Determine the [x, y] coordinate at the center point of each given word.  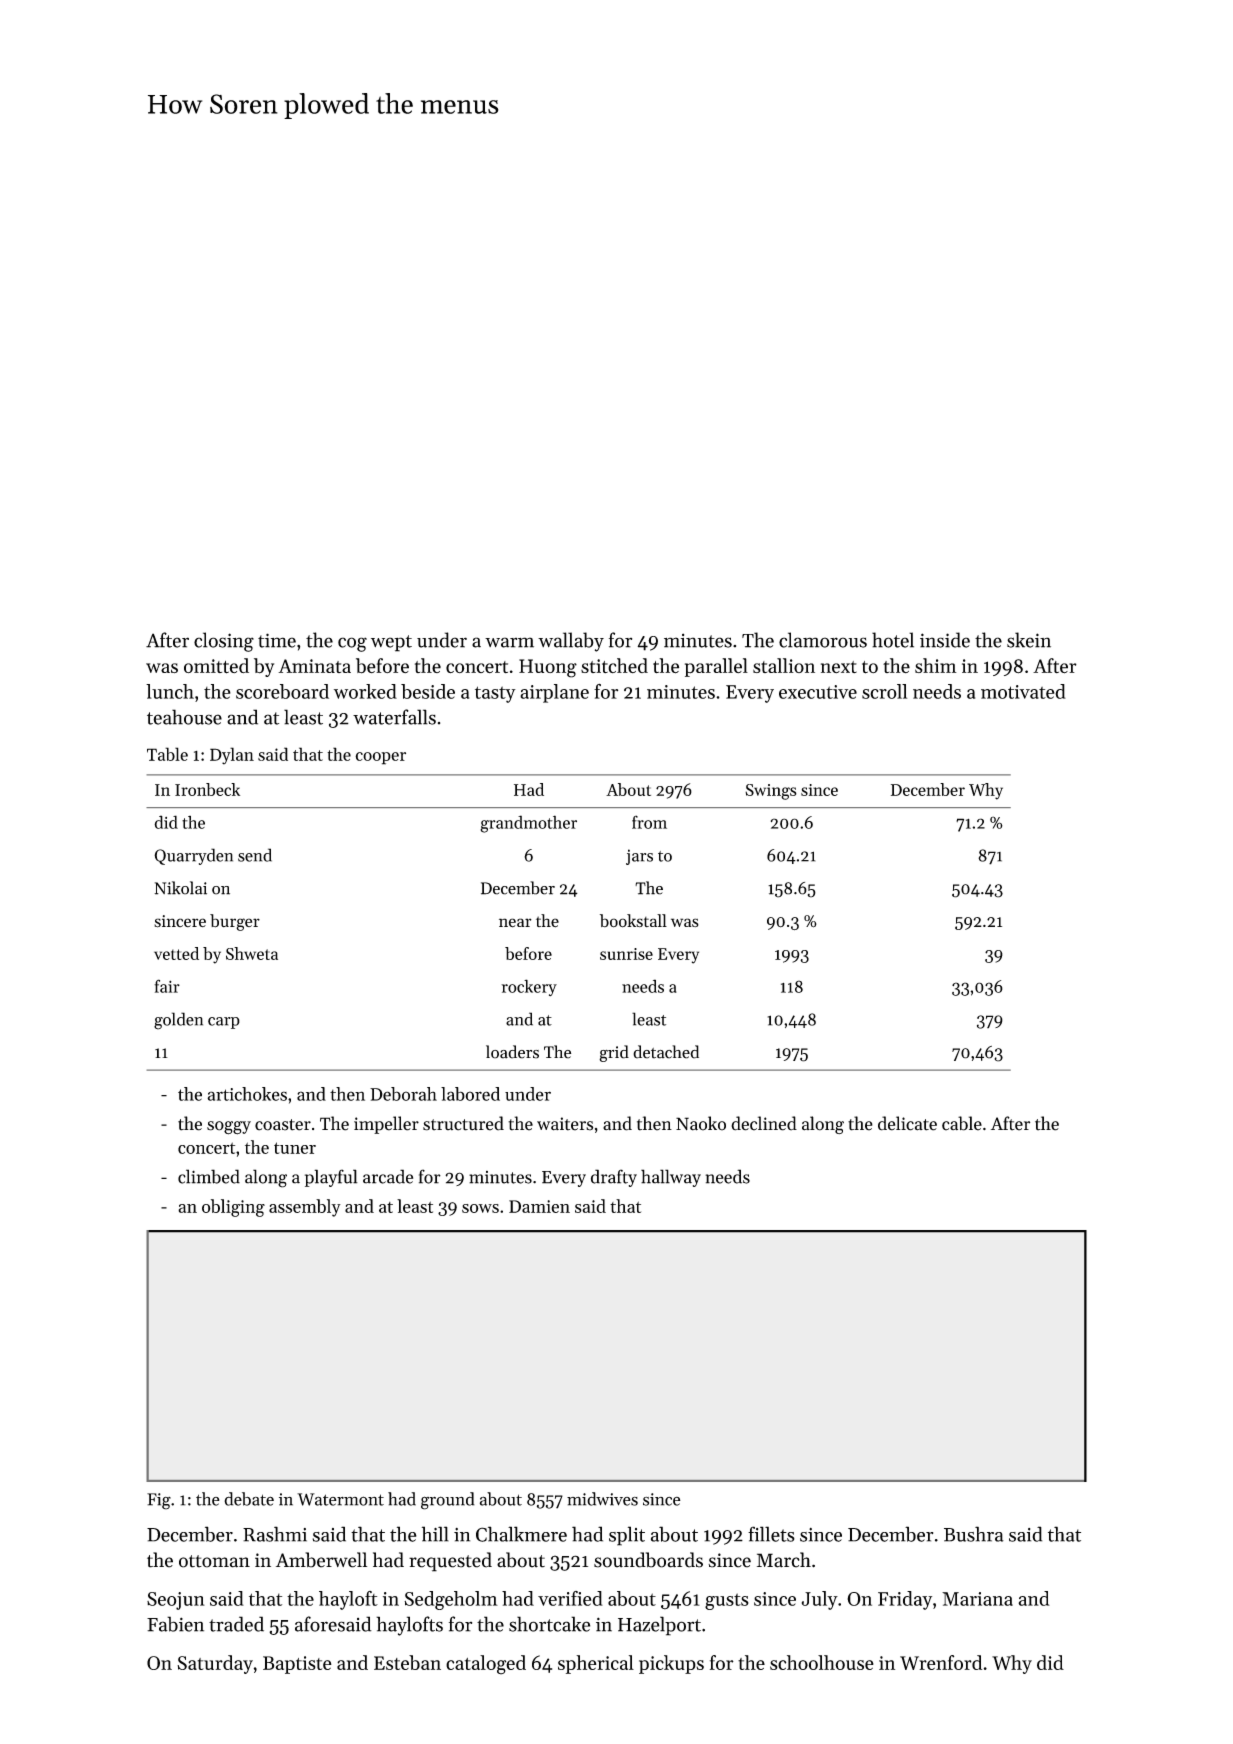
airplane [554, 693]
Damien [539, 1206]
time [277, 640]
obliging [233, 1208]
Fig [159, 1501]
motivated [1023, 691]
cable [962, 1123]
